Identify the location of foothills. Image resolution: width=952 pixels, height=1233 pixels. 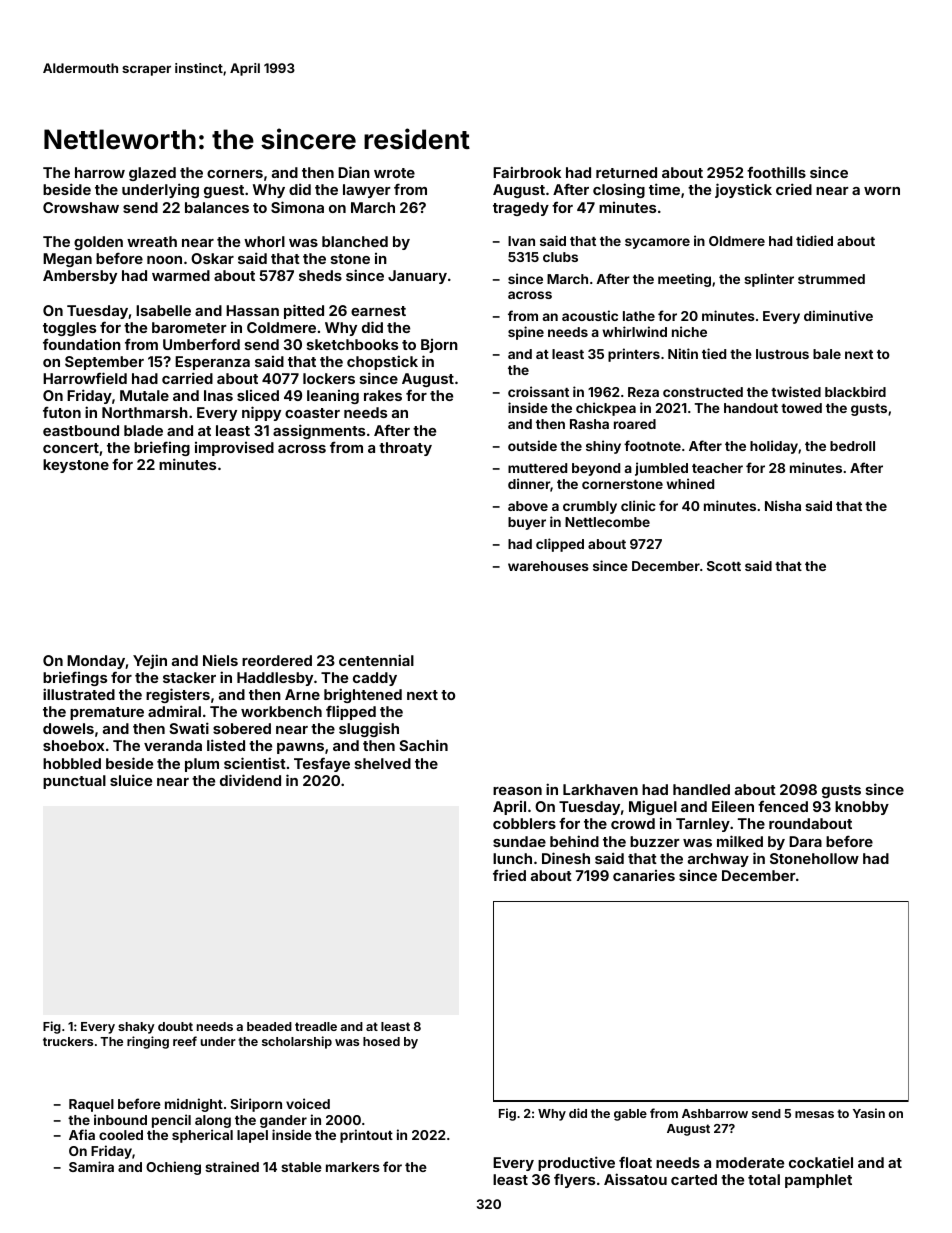
(776, 172).
